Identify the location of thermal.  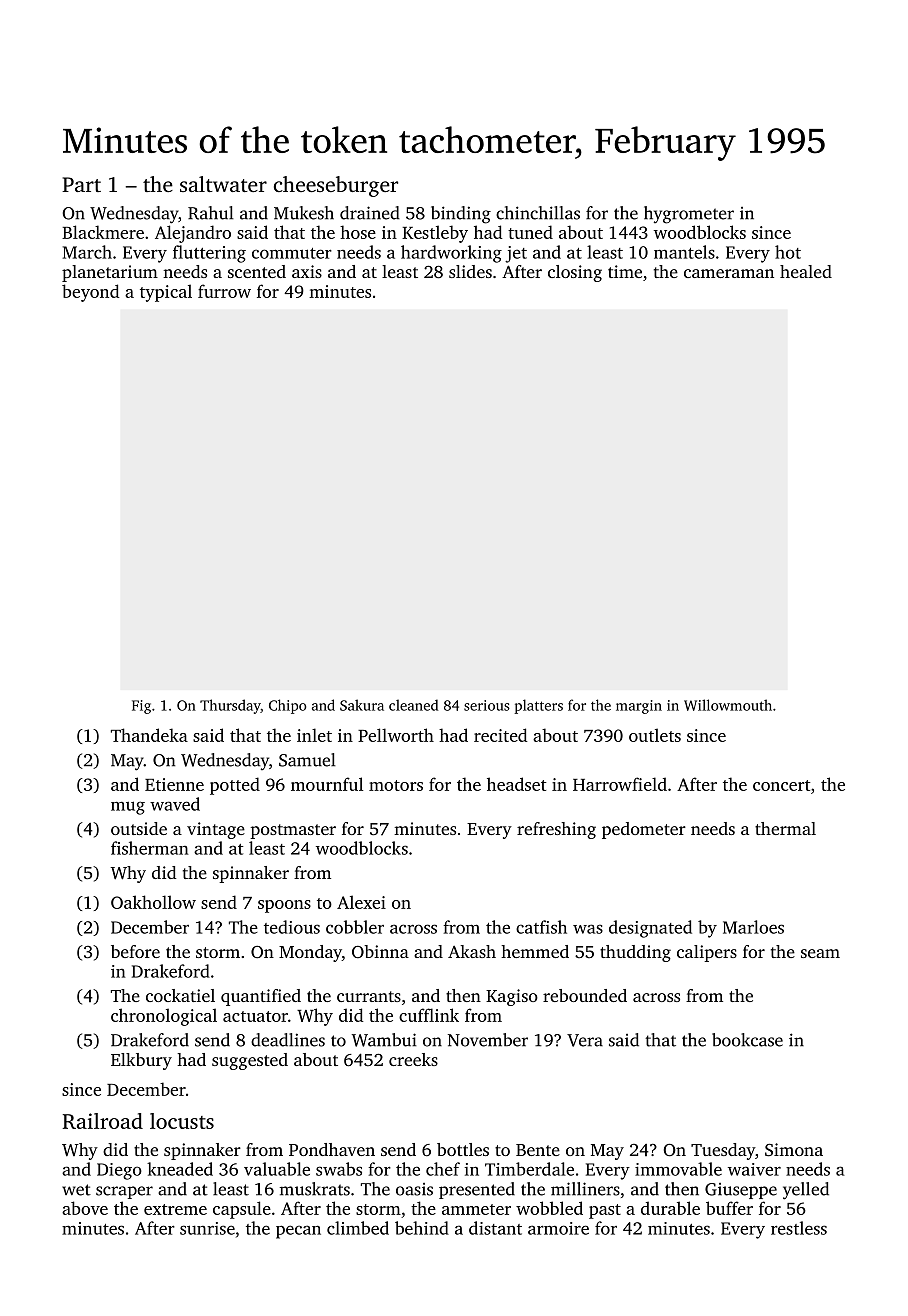
(785, 828).
